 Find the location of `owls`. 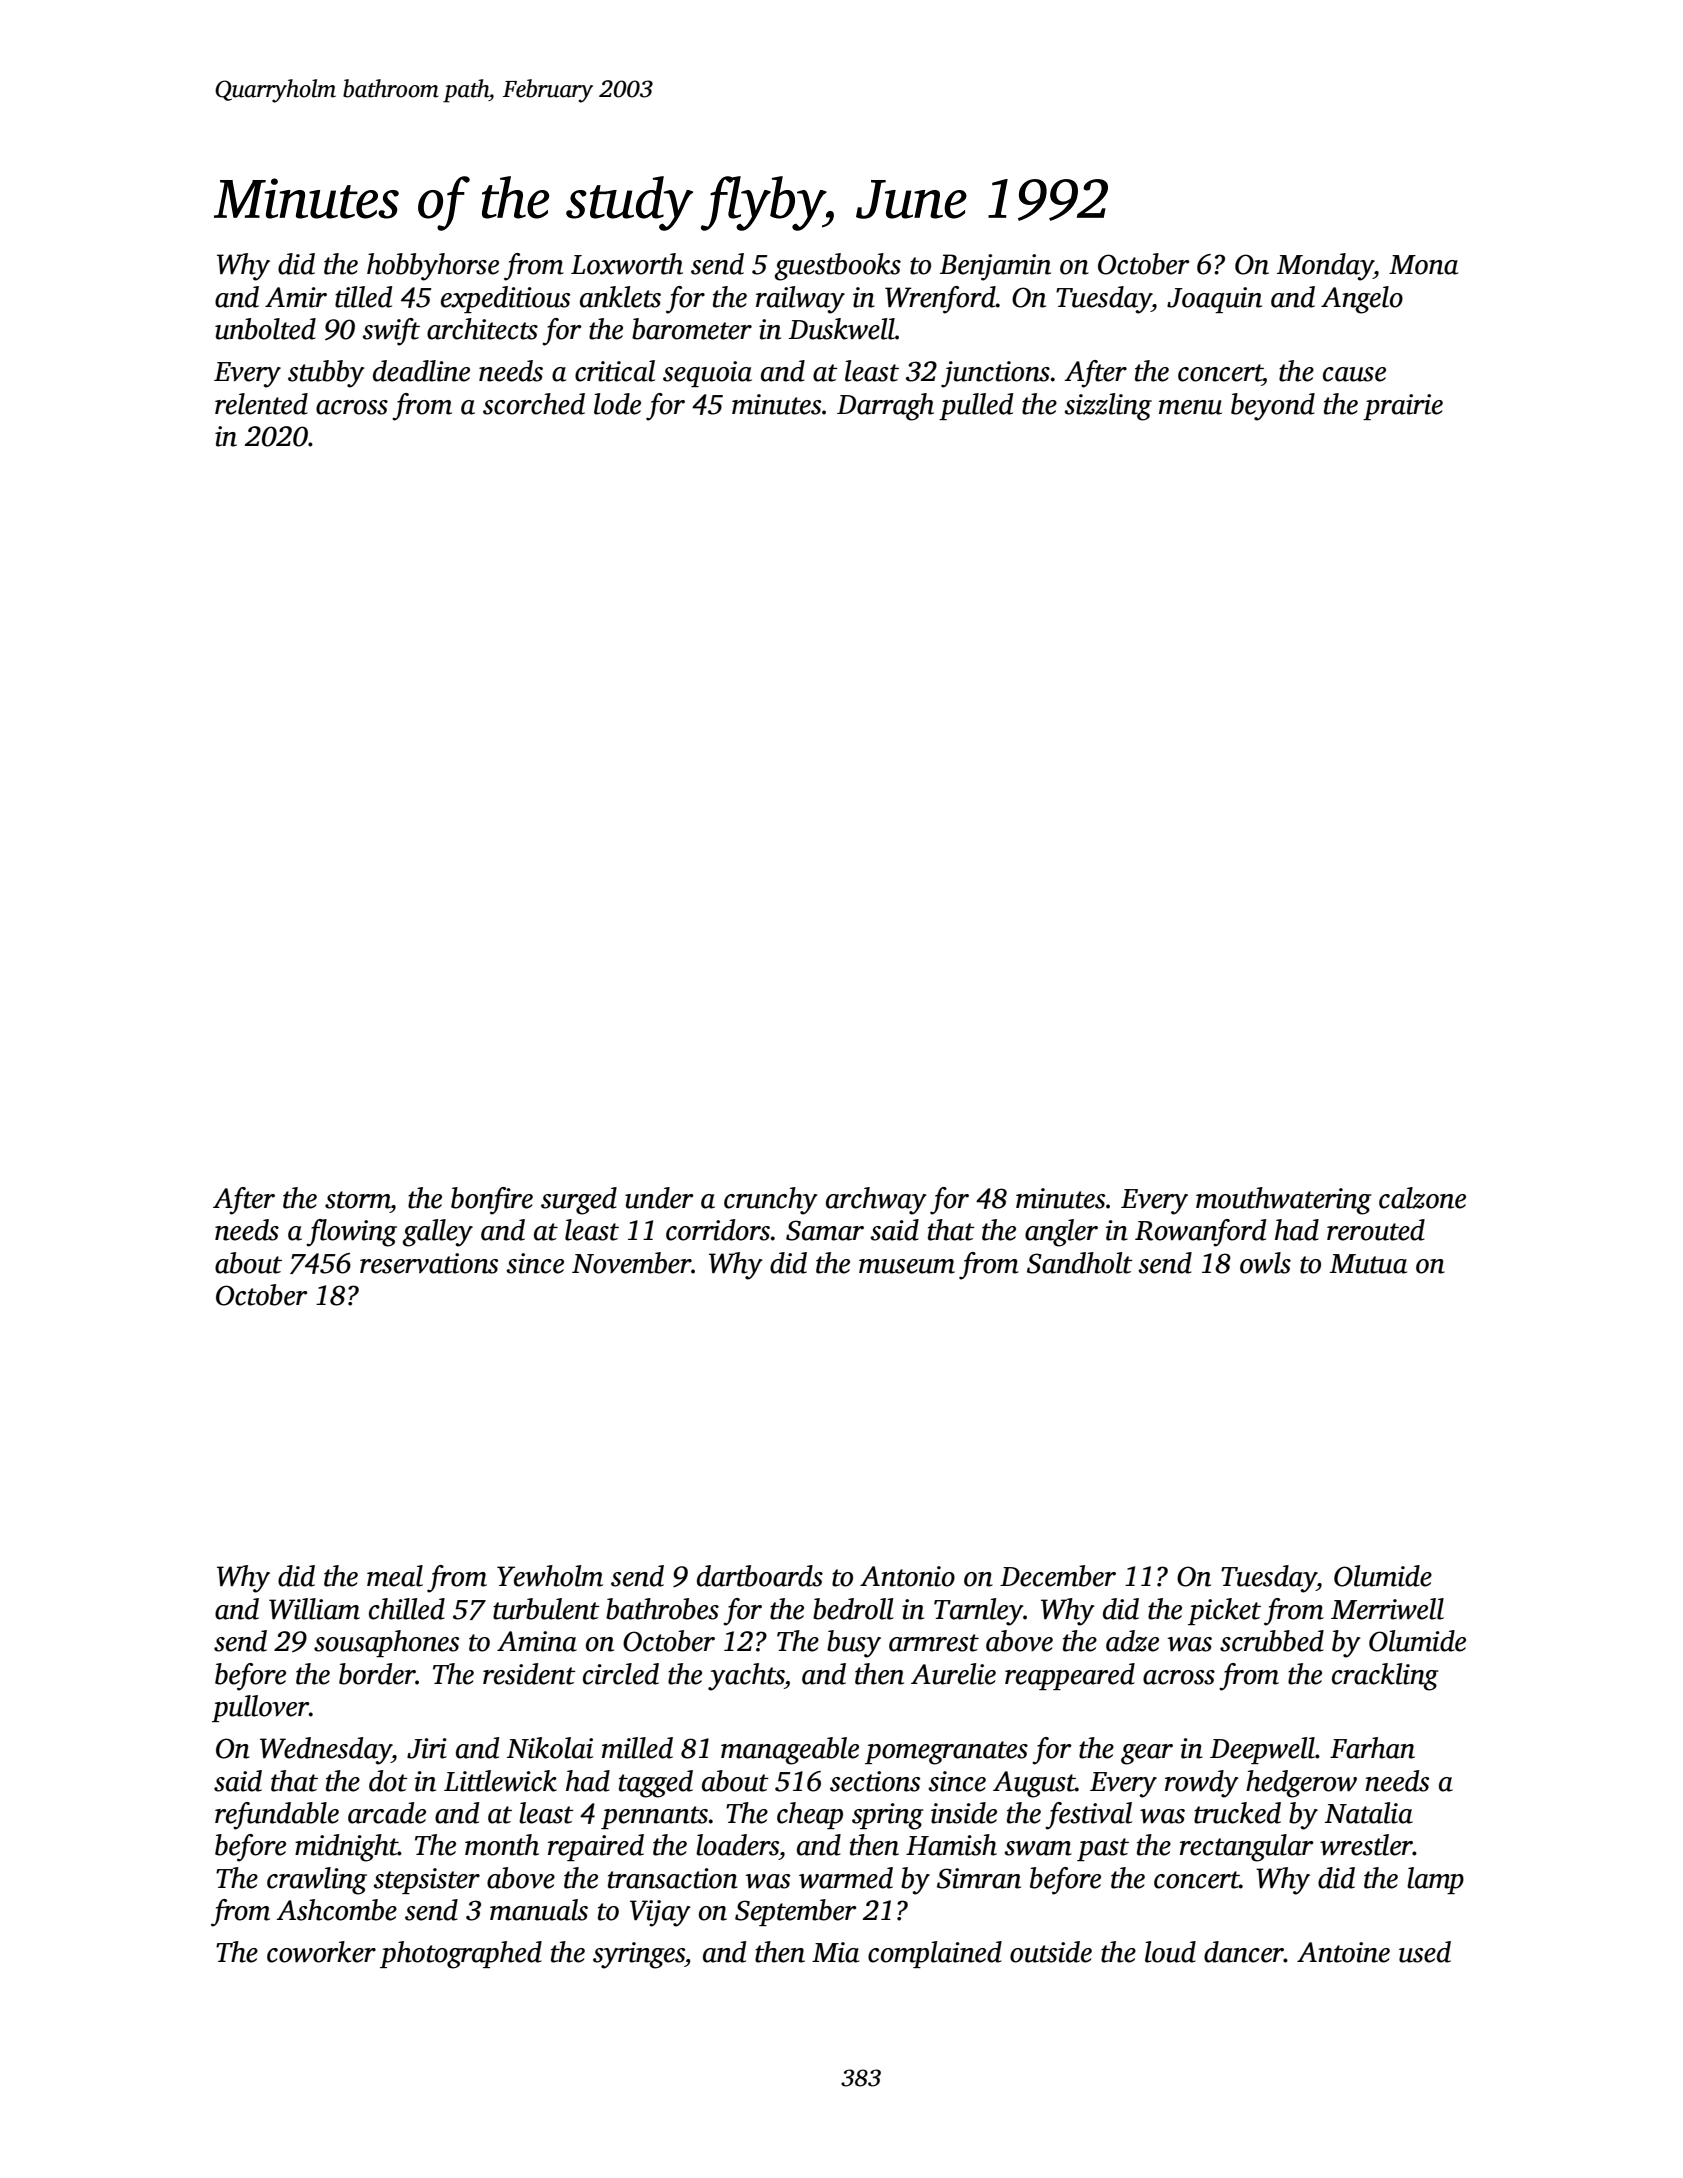

owls is located at coordinates (1265, 1263).
